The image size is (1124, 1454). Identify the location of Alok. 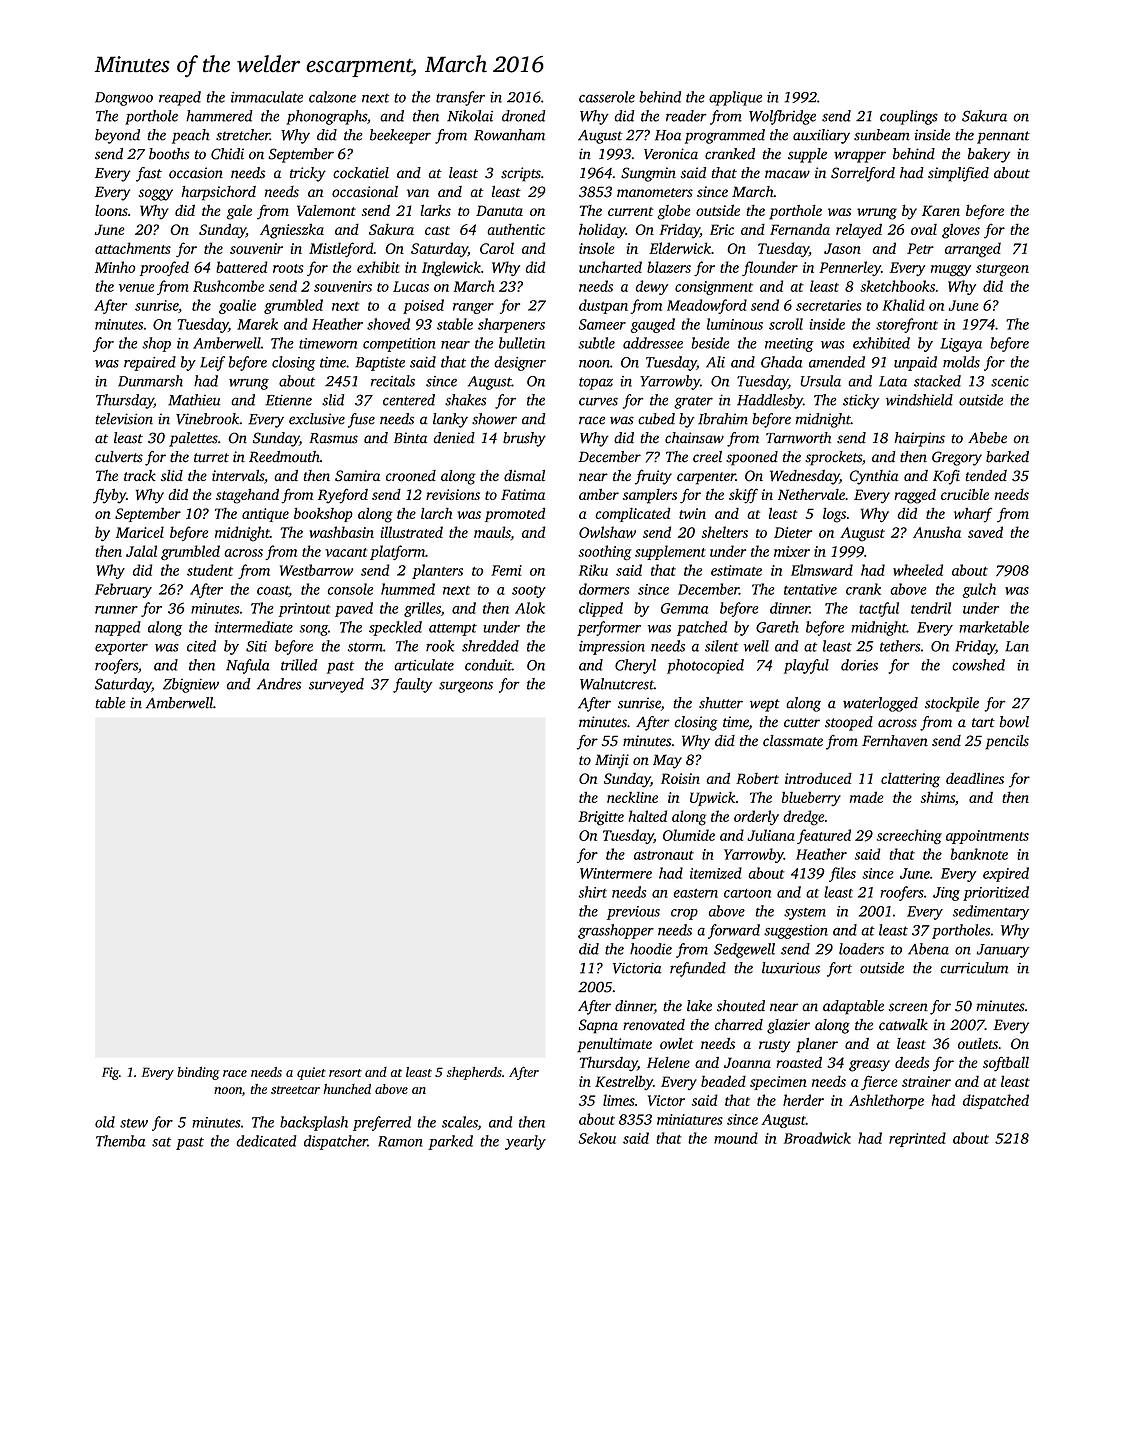
(530, 608).
